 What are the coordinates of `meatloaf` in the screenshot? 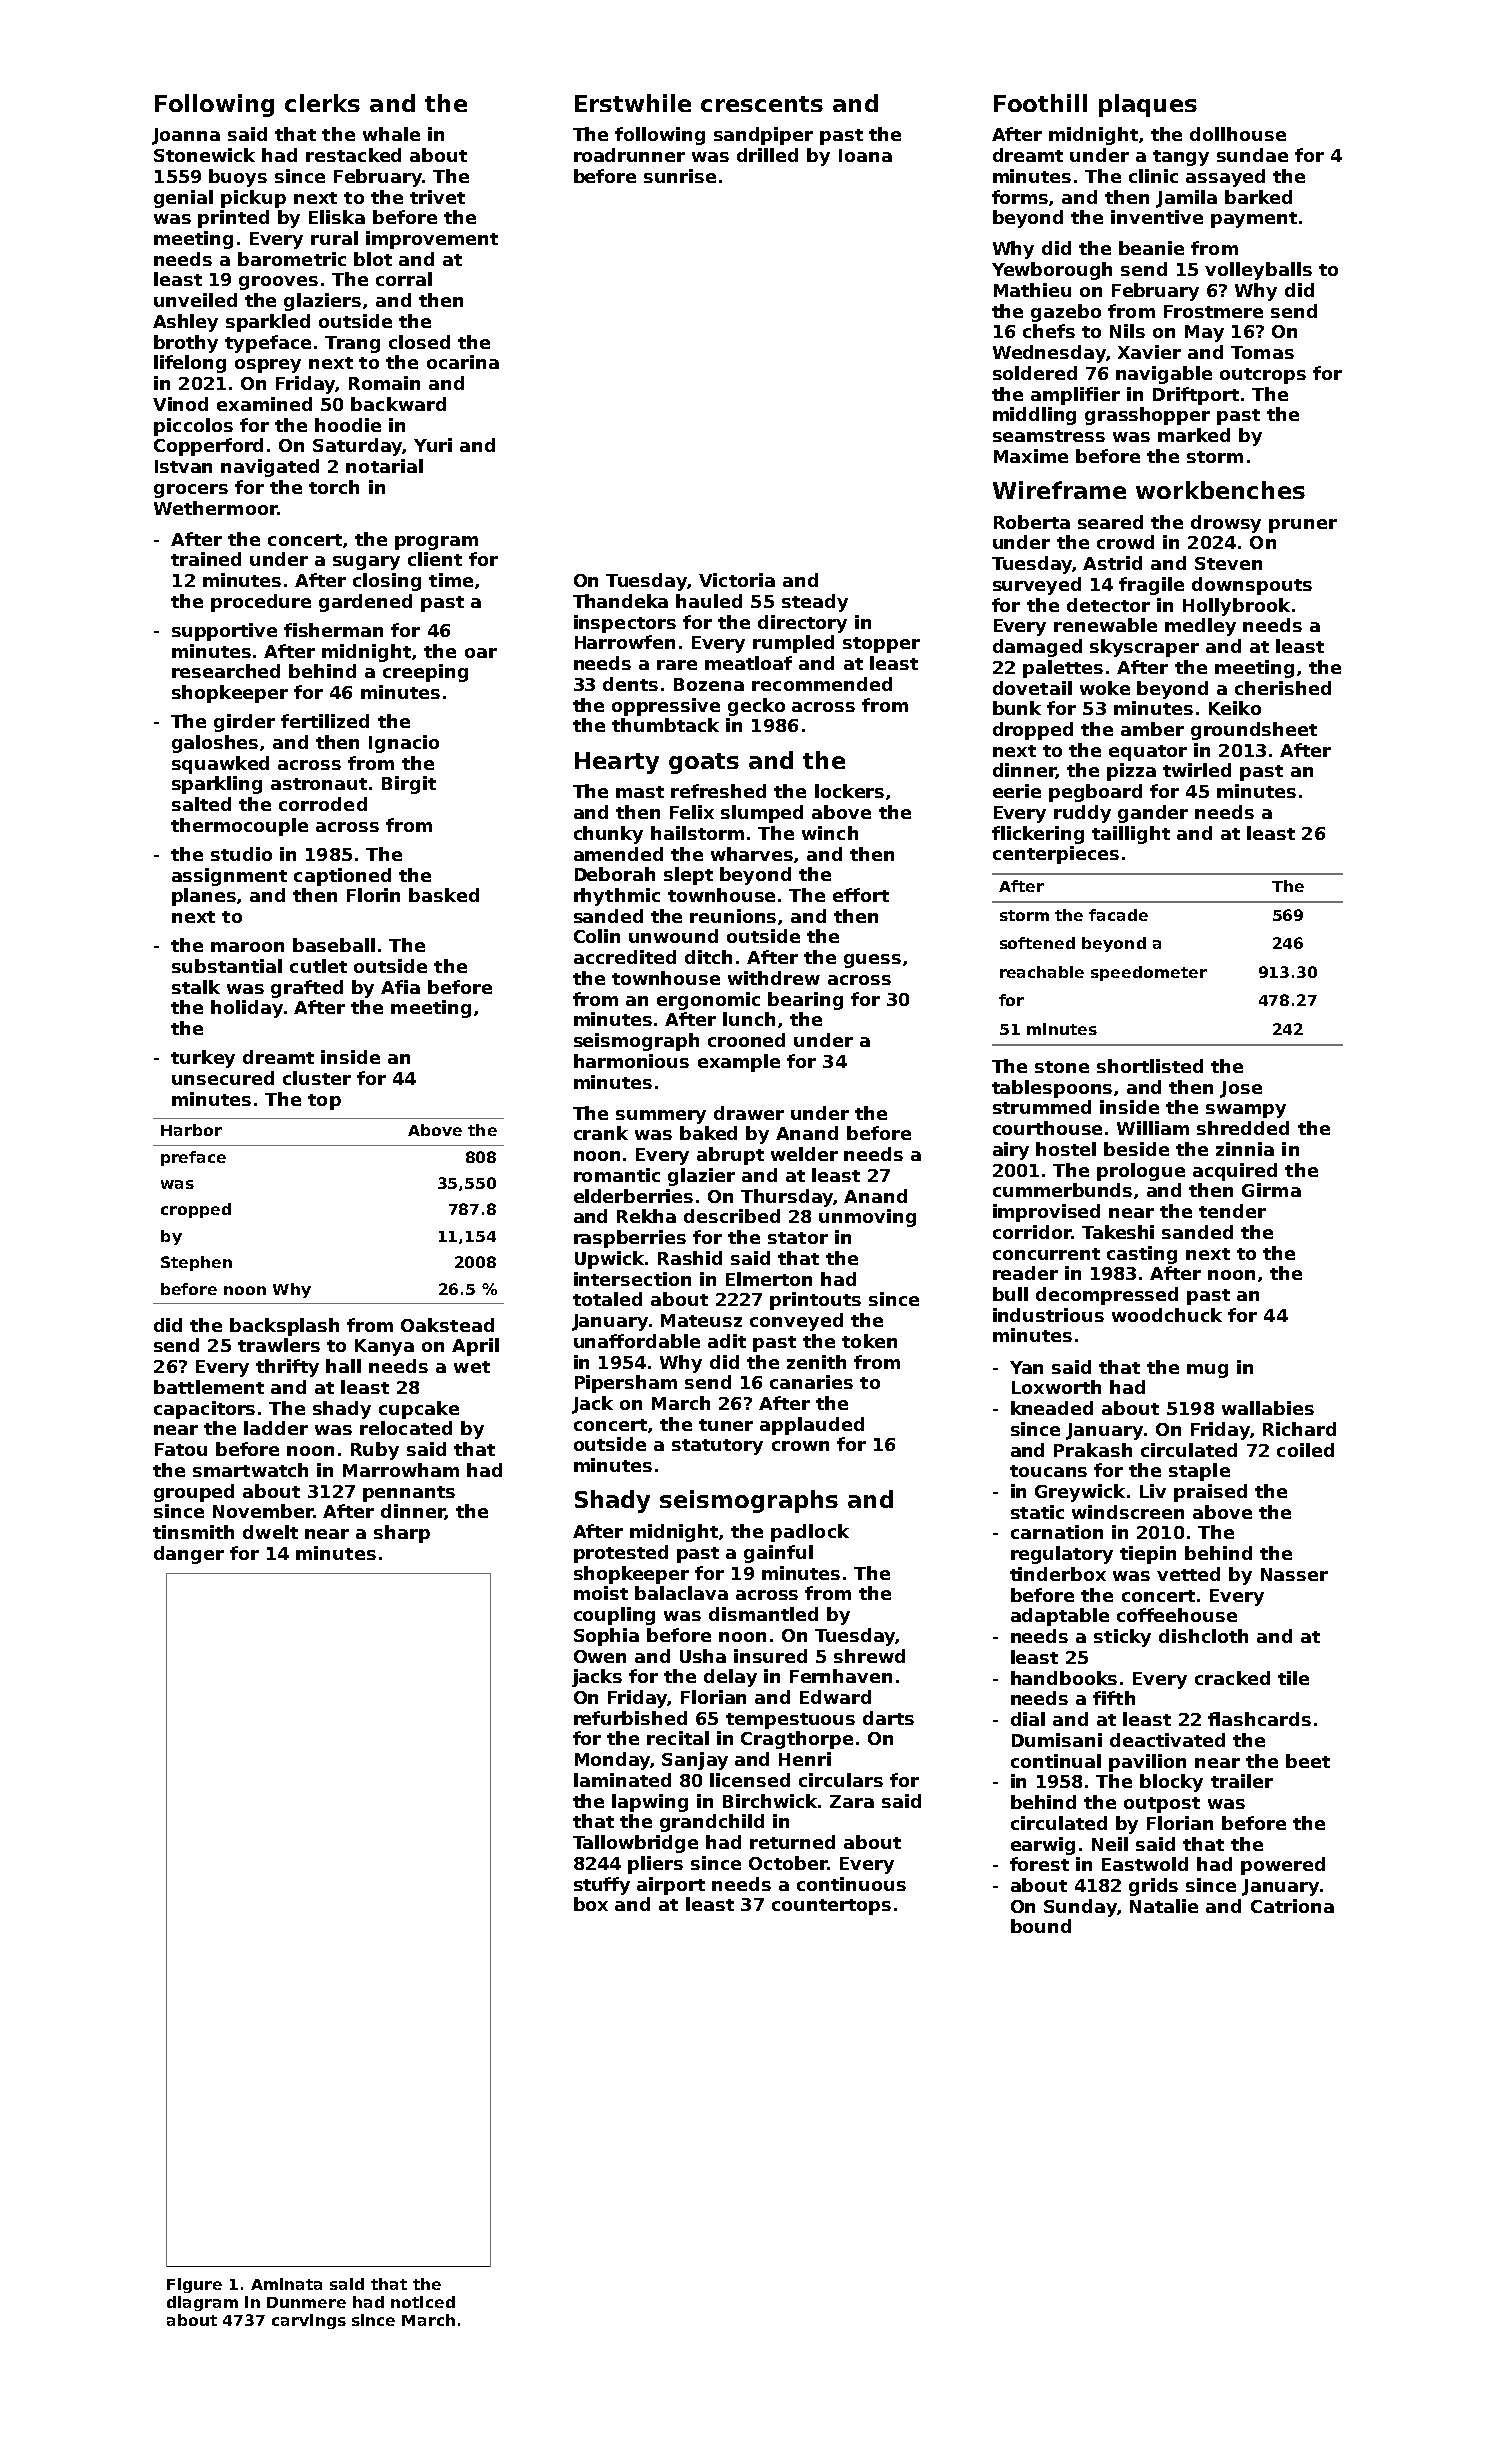 It's located at (748, 663).
